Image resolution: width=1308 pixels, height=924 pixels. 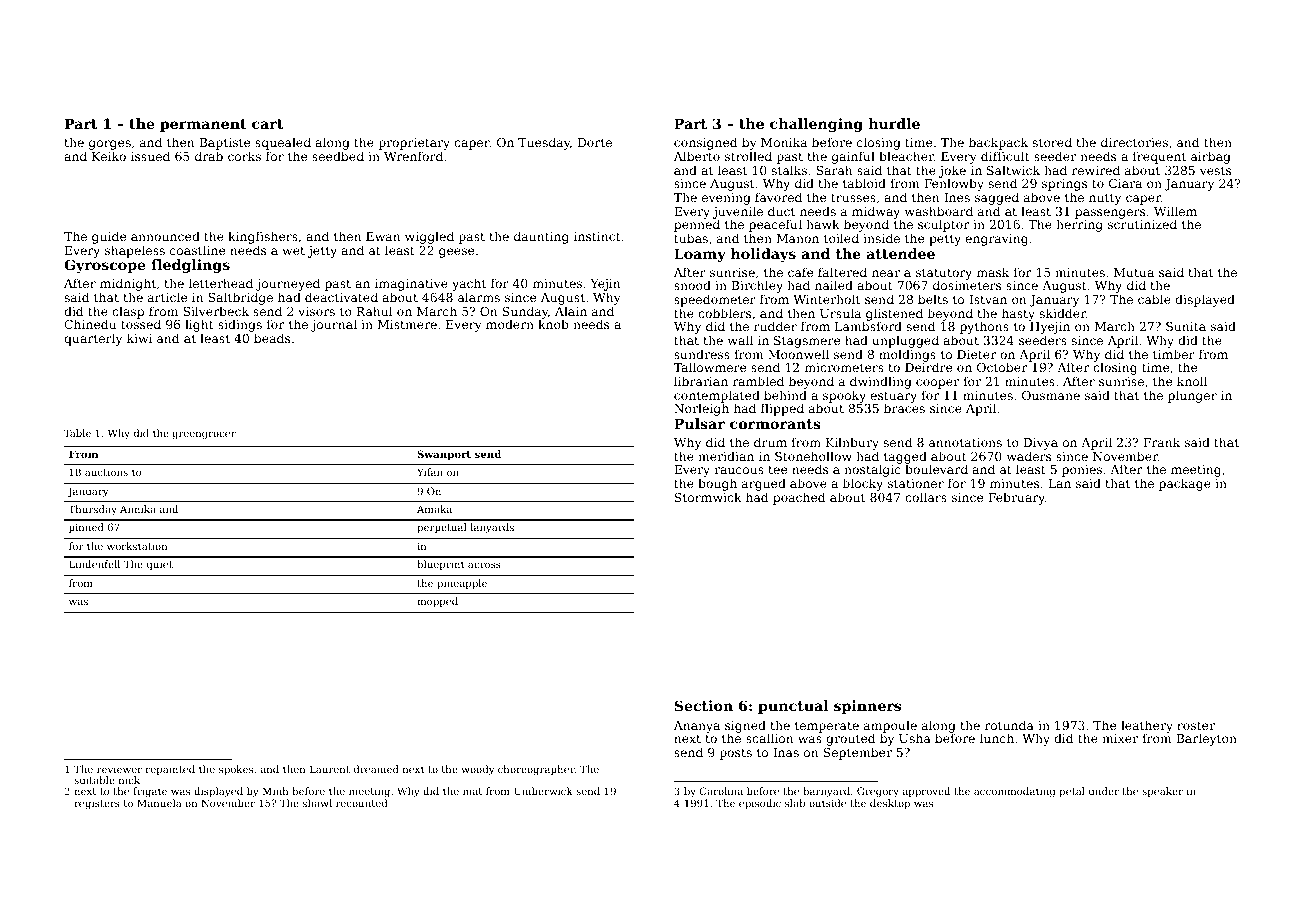 I want to click on boulevard, so click(x=936, y=469).
